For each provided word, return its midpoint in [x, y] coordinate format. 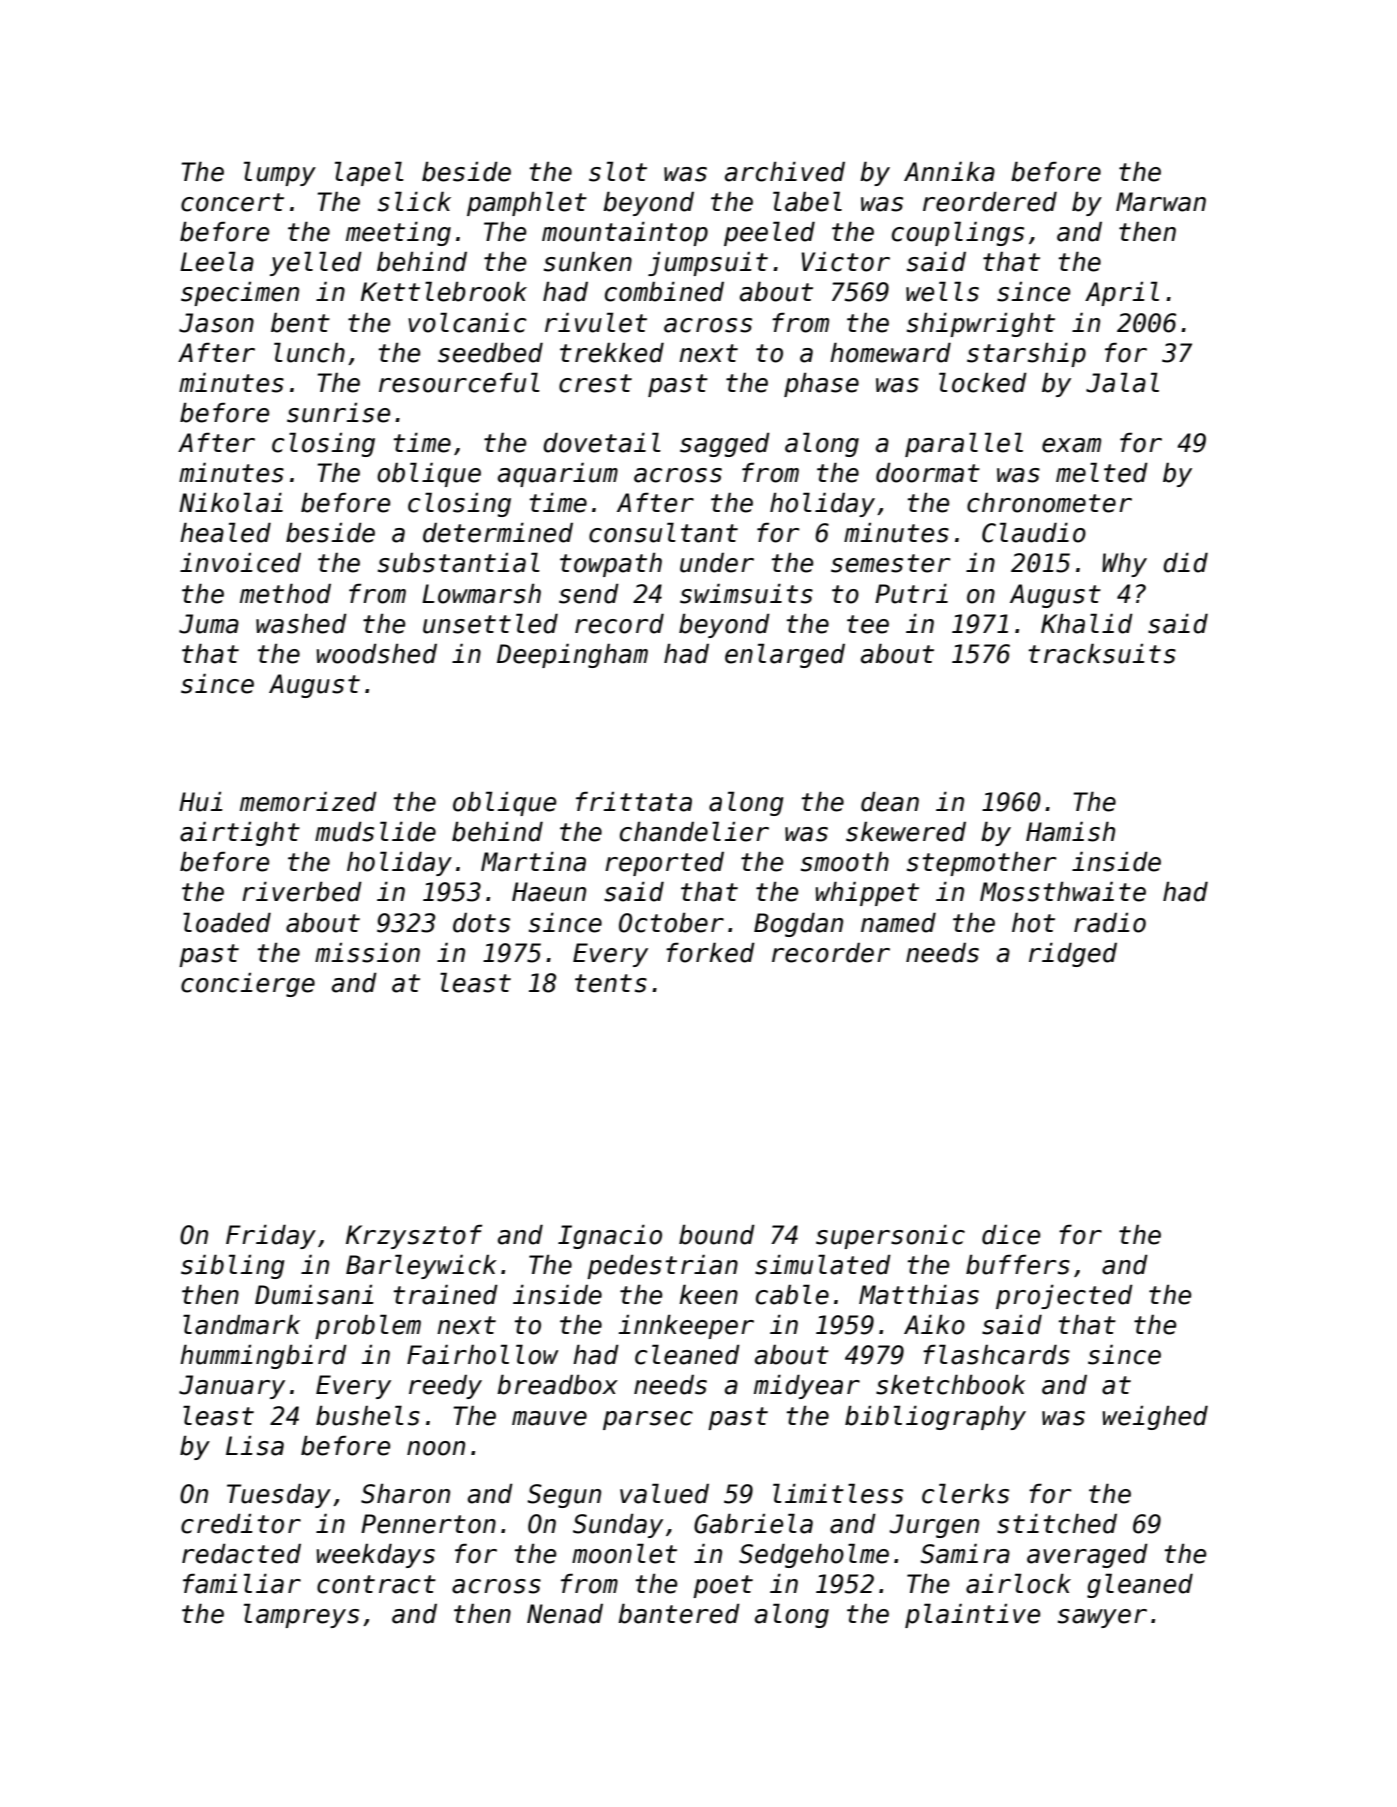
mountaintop [625, 234]
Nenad [565, 1614]
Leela [217, 261]
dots [481, 923]
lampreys [301, 1615]
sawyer [1102, 1618]
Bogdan [798, 925]
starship [1026, 355]
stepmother [981, 864]
